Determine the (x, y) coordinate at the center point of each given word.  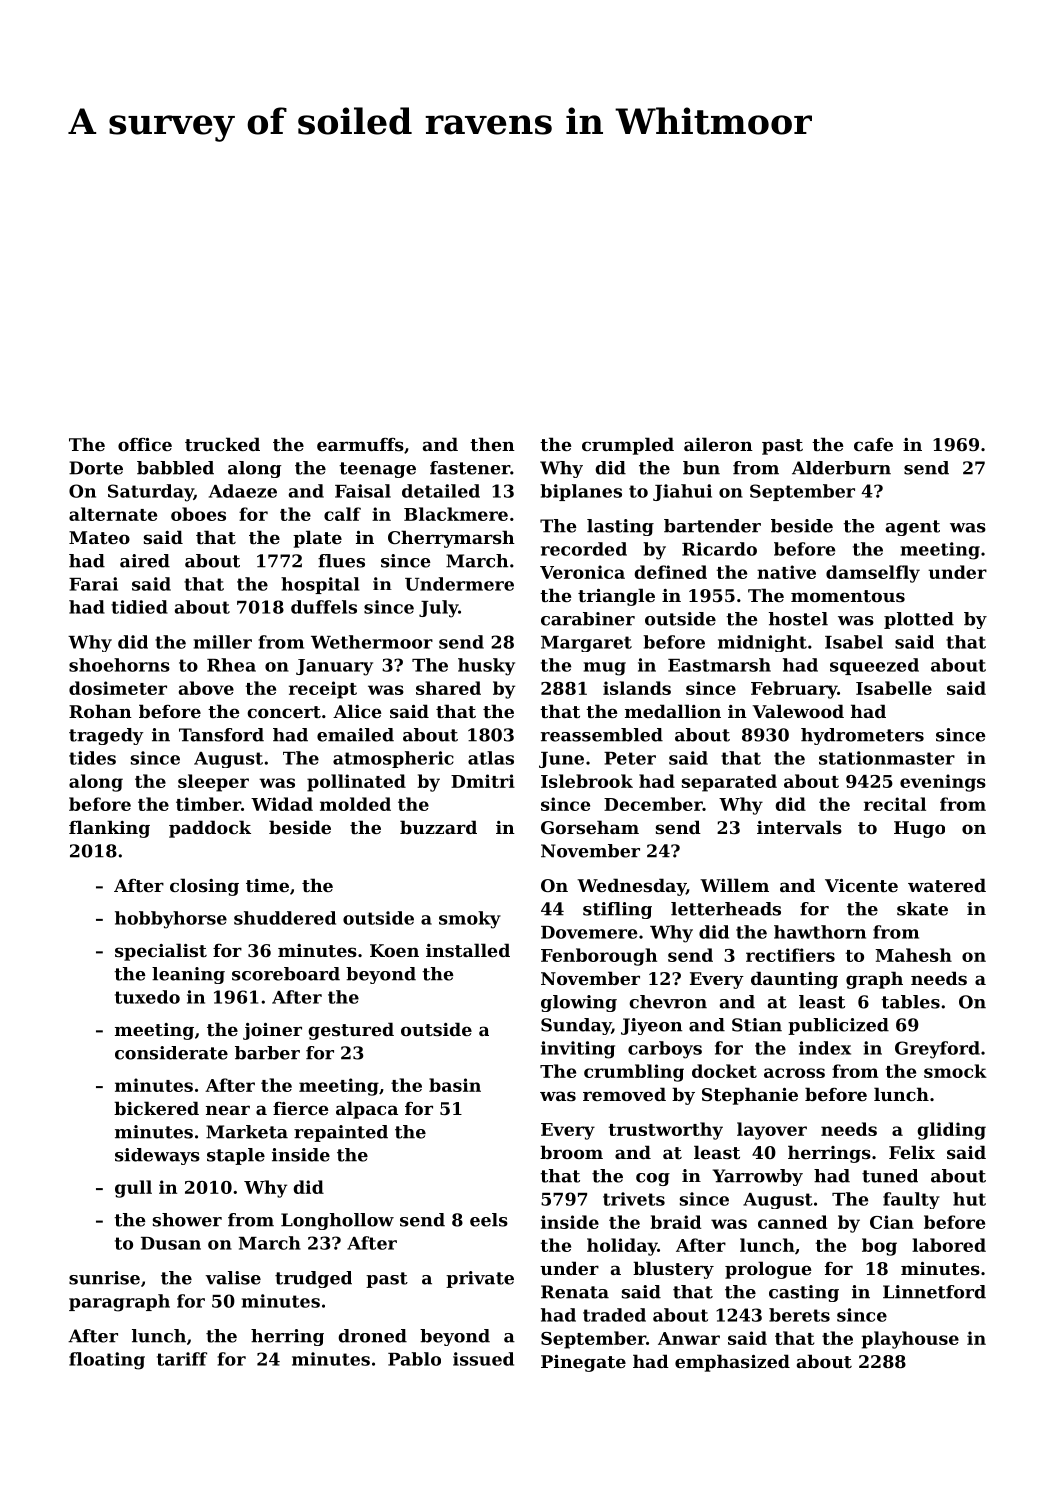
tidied (139, 607)
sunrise (104, 1278)
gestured (351, 1031)
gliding (951, 1131)
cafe (873, 444)
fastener (470, 468)
